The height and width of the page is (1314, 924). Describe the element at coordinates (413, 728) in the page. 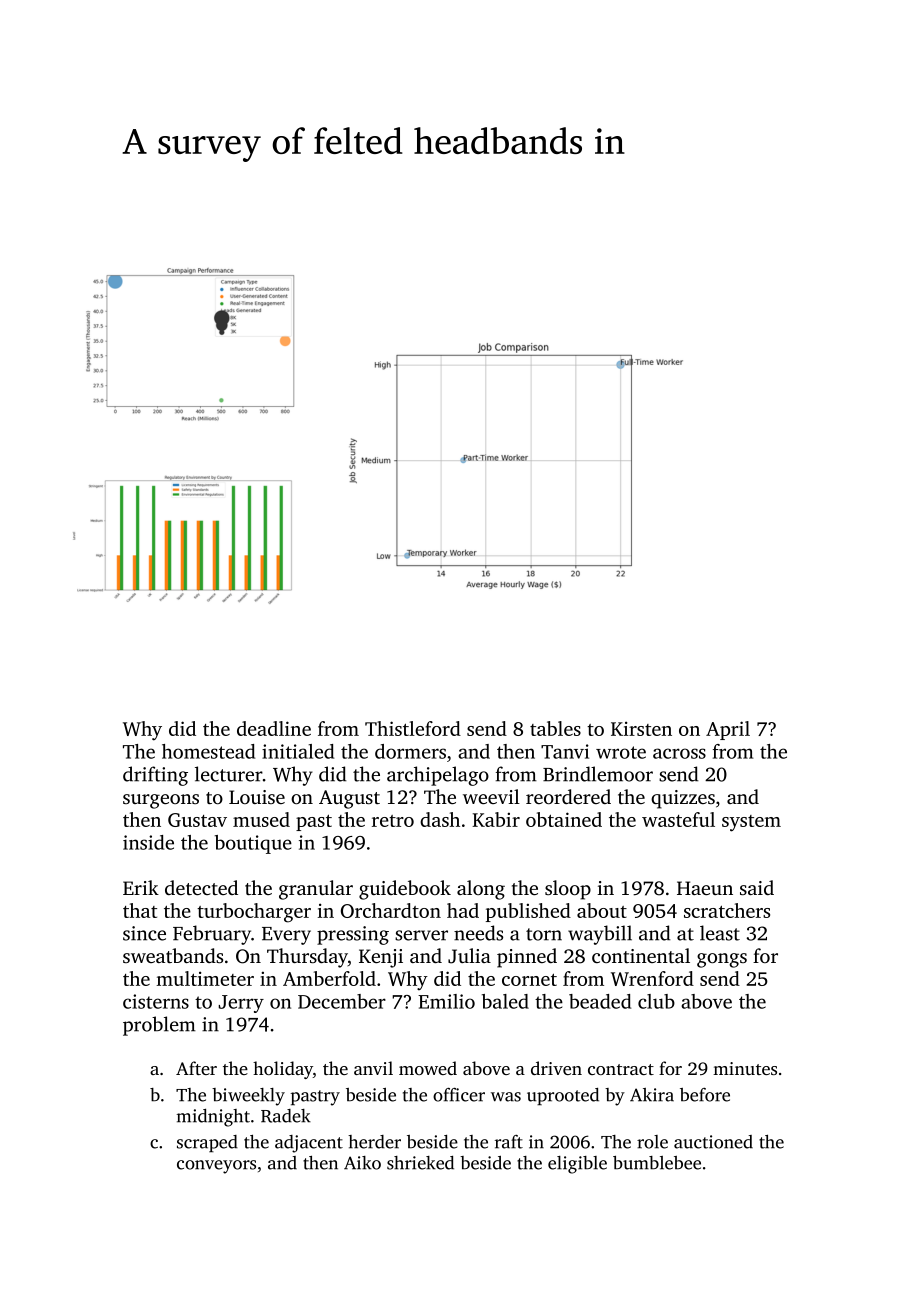

I see `Thistleford` at that location.
